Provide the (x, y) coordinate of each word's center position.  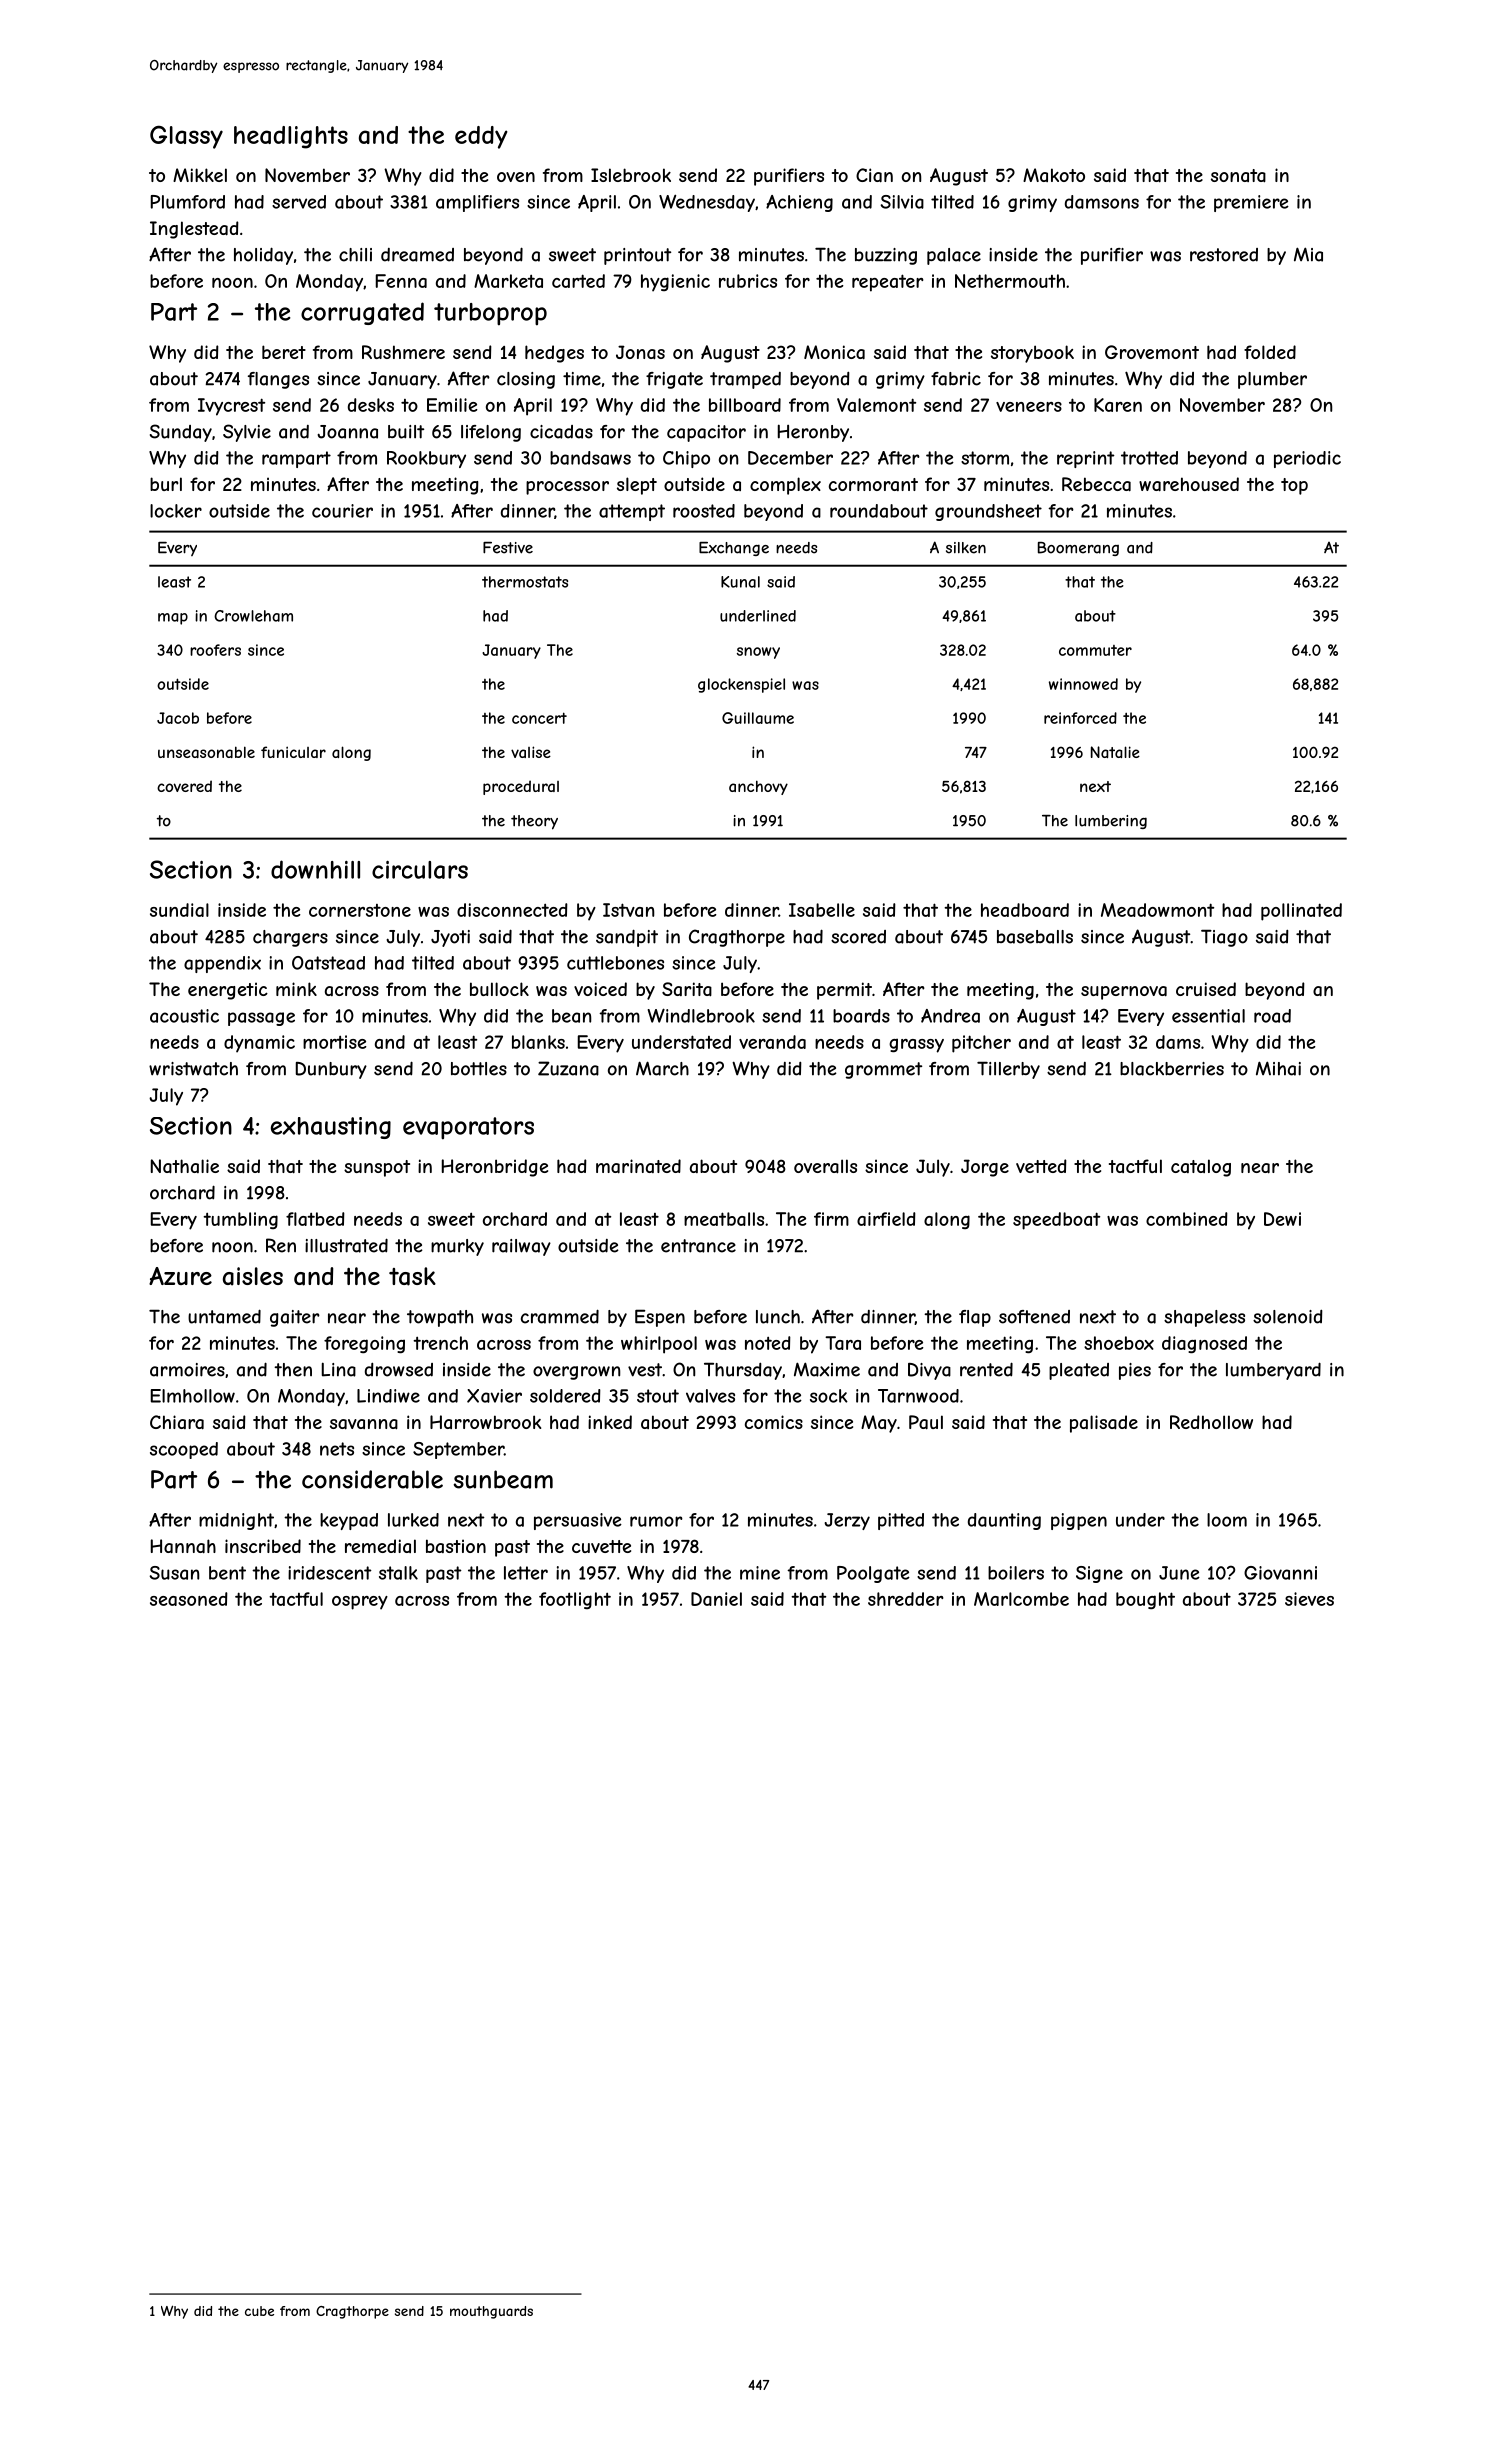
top (1294, 486)
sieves (1309, 1599)
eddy (481, 137)
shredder (905, 1599)
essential (1208, 1016)
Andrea (950, 1016)
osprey (360, 1603)
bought (1145, 1600)
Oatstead (328, 963)
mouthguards (491, 2312)
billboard (745, 405)
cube (259, 2311)
